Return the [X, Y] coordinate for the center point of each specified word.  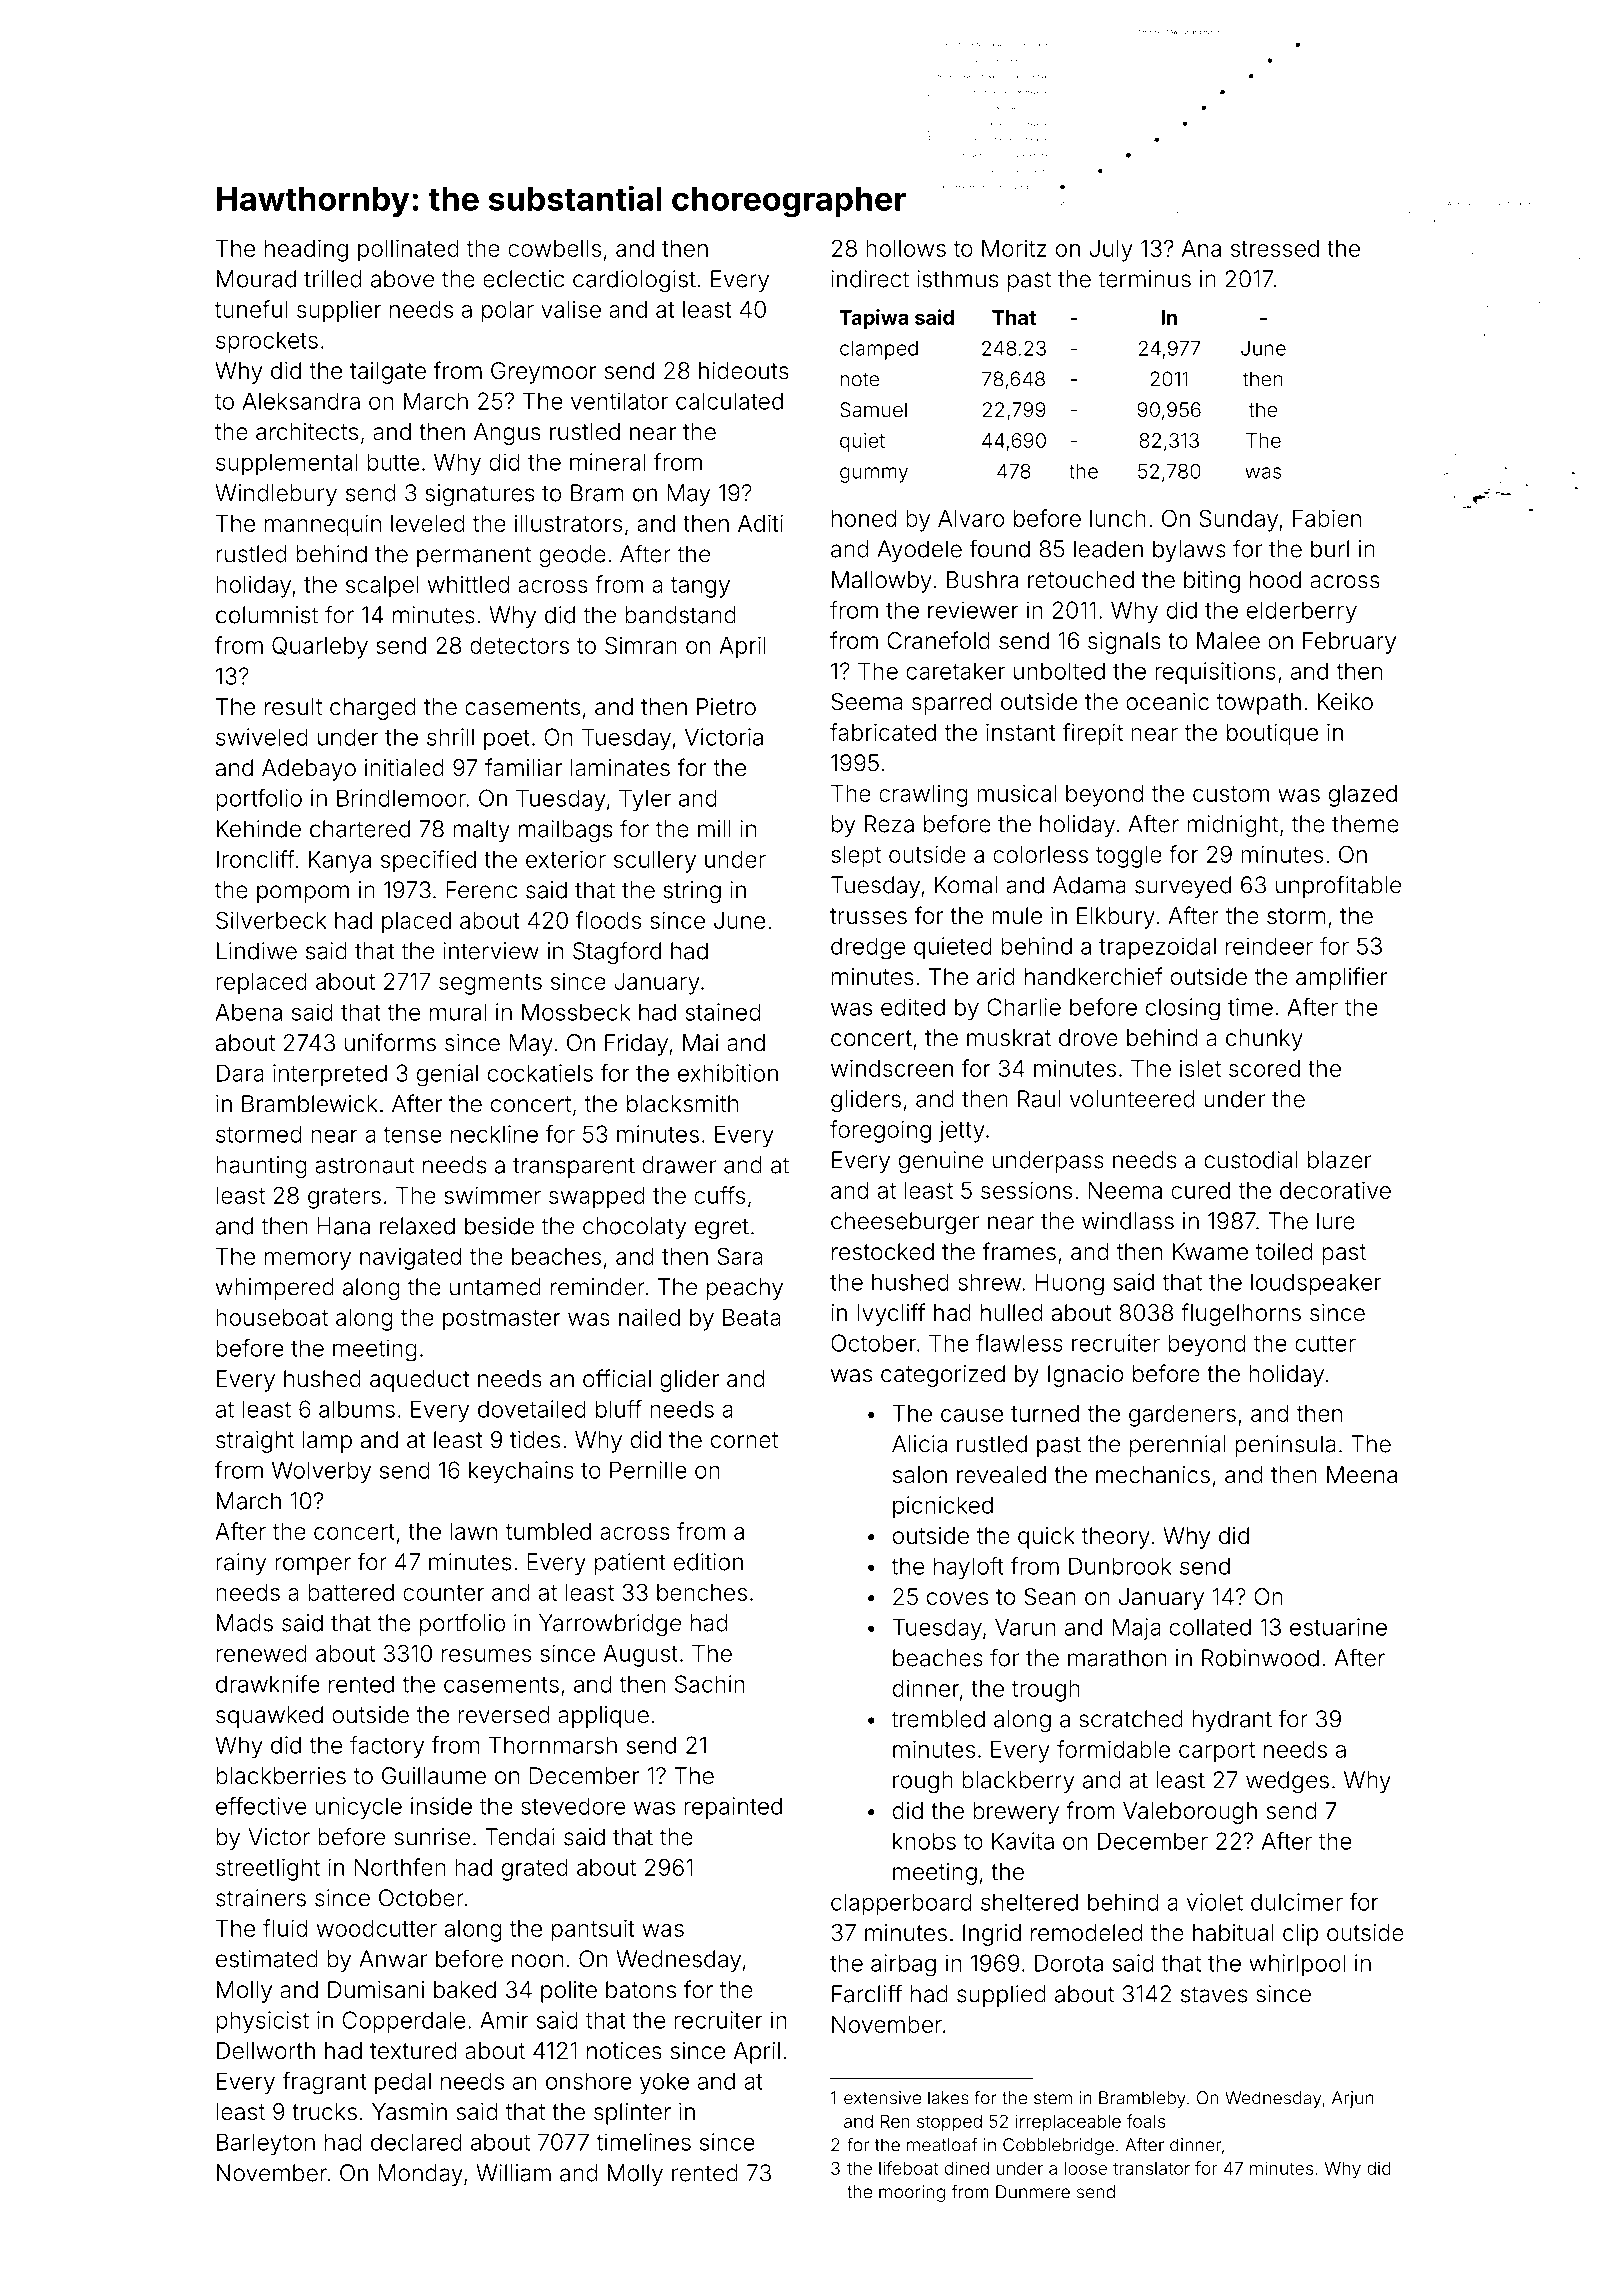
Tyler [645, 800]
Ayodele [919, 551]
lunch [1118, 518]
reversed [503, 1715]
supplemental [287, 464]
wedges [1287, 1782]
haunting [261, 1167]
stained [723, 1012]
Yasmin [409, 2112]
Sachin [710, 1684]
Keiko [1345, 701]
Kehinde [259, 829]
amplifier [1341, 978]
